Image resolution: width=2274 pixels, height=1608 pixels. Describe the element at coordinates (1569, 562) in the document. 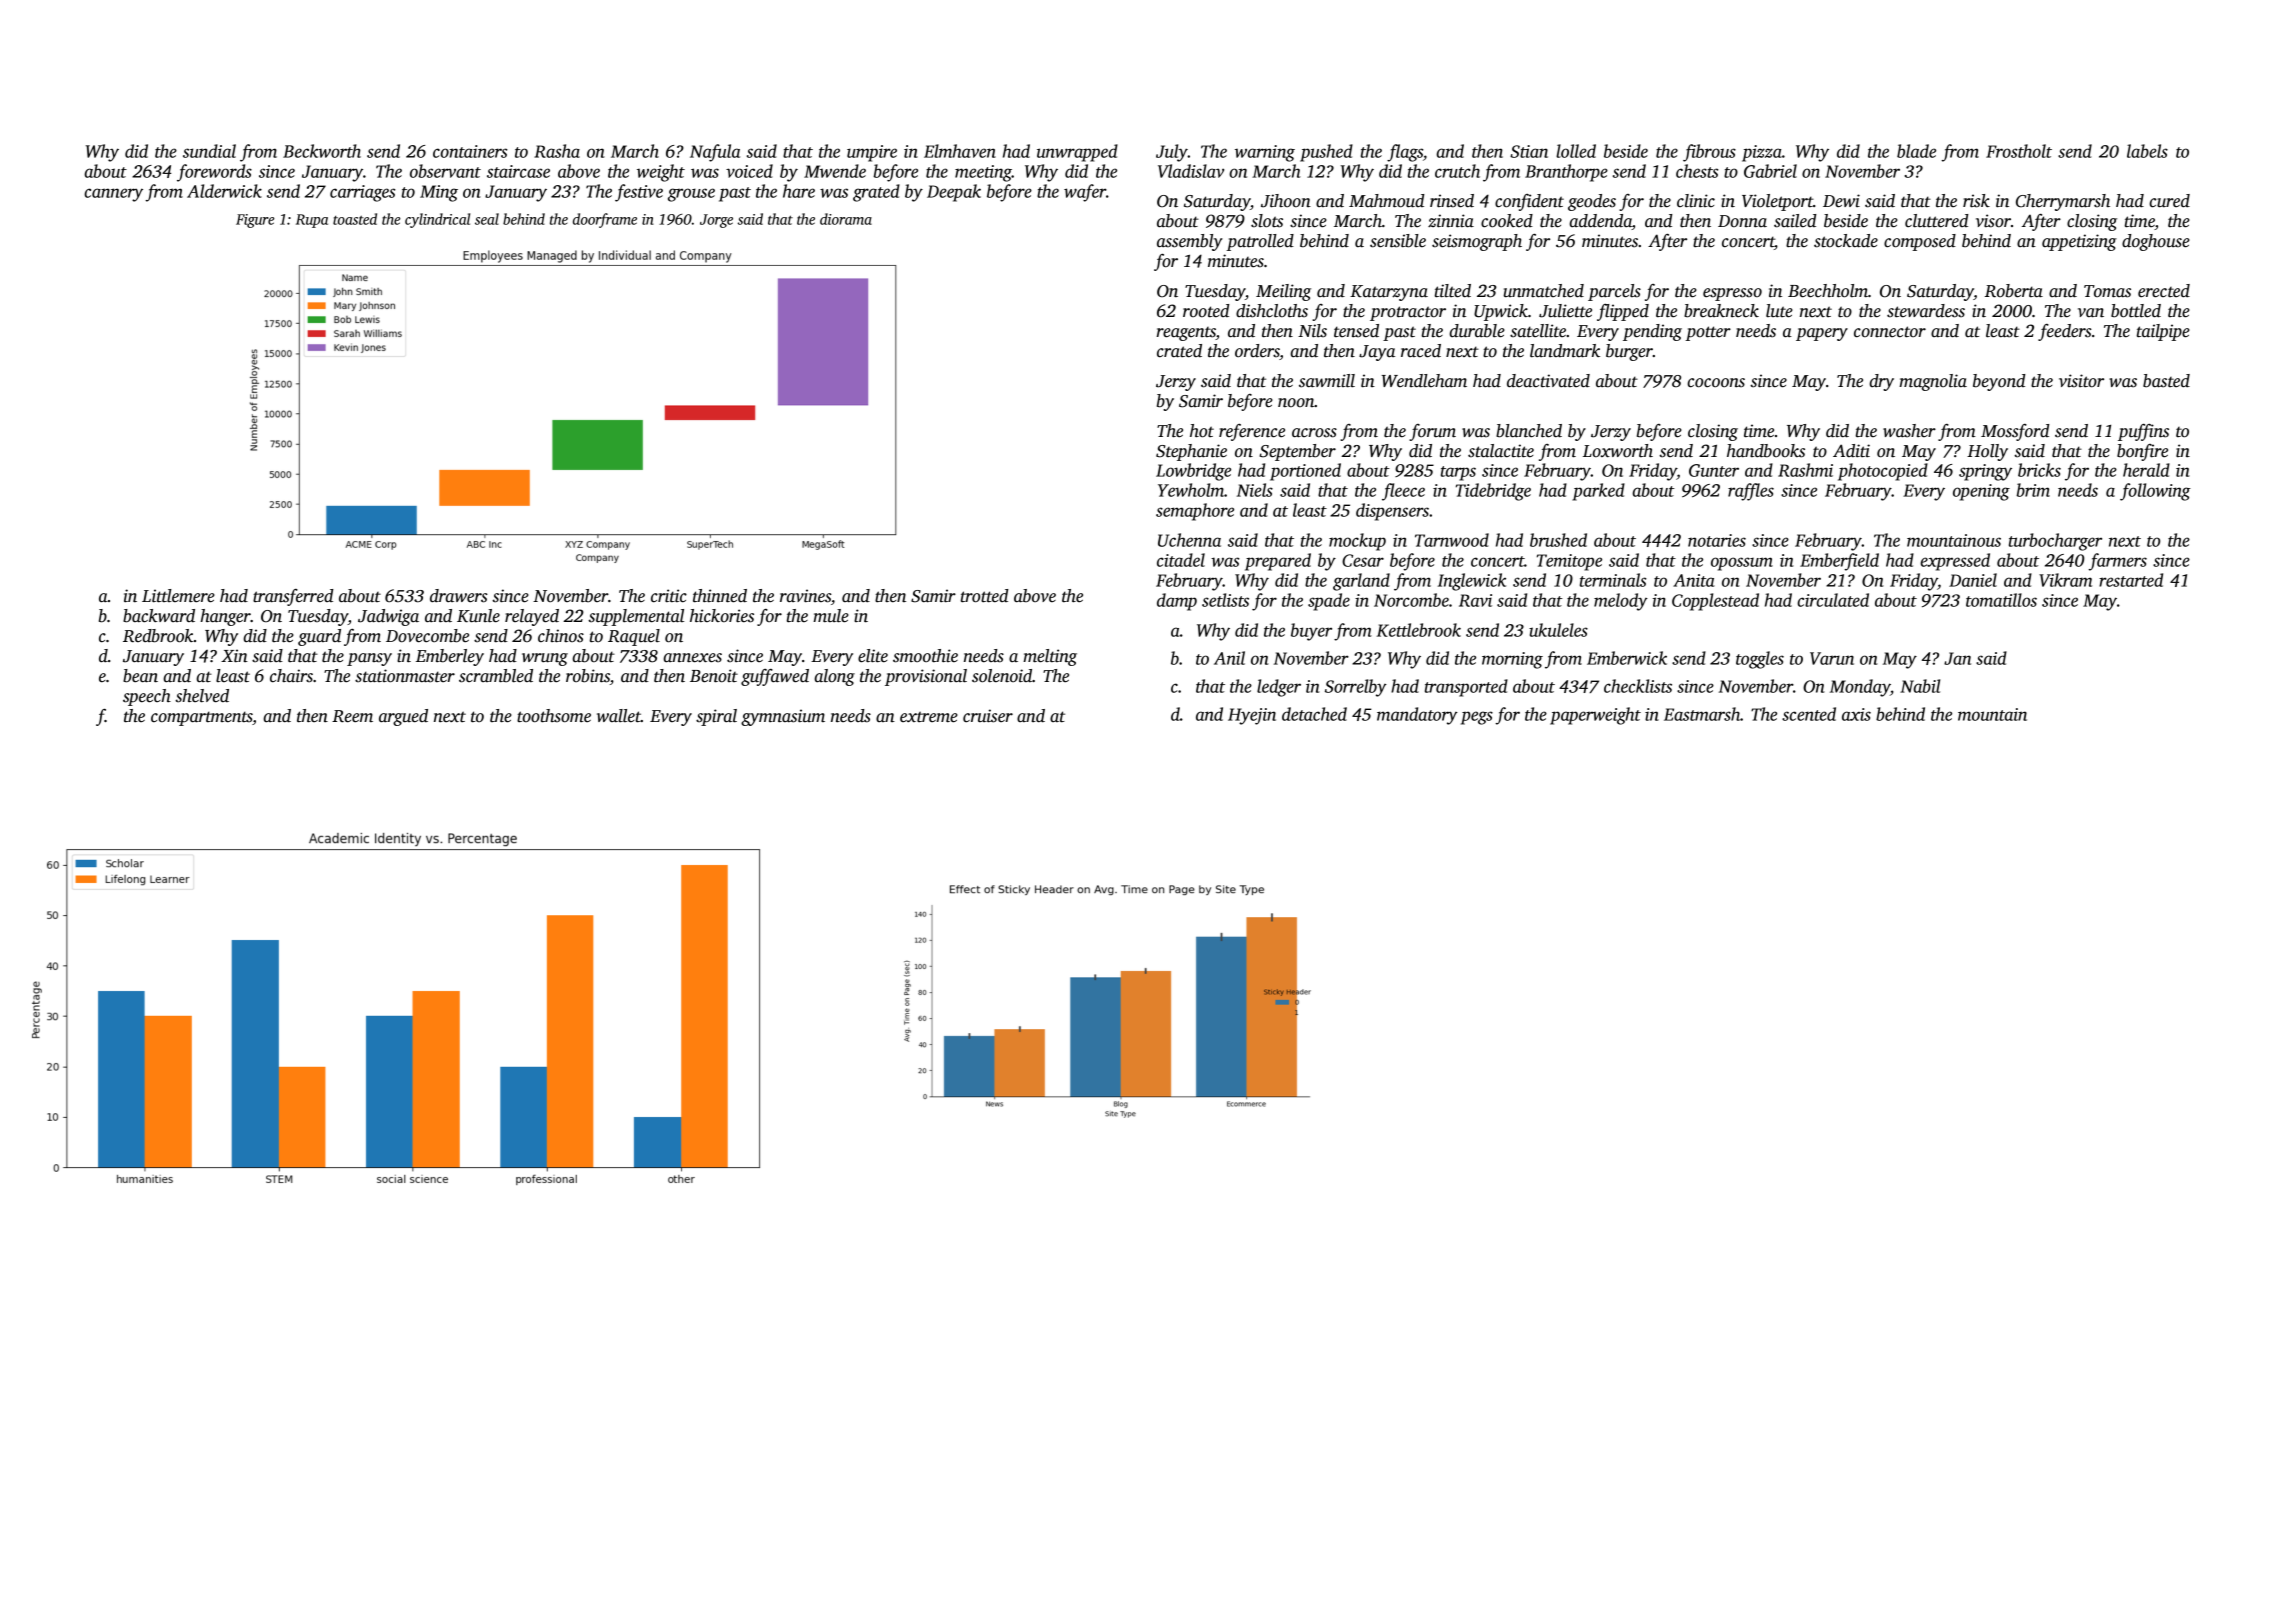

I see `Temitope` at that location.
